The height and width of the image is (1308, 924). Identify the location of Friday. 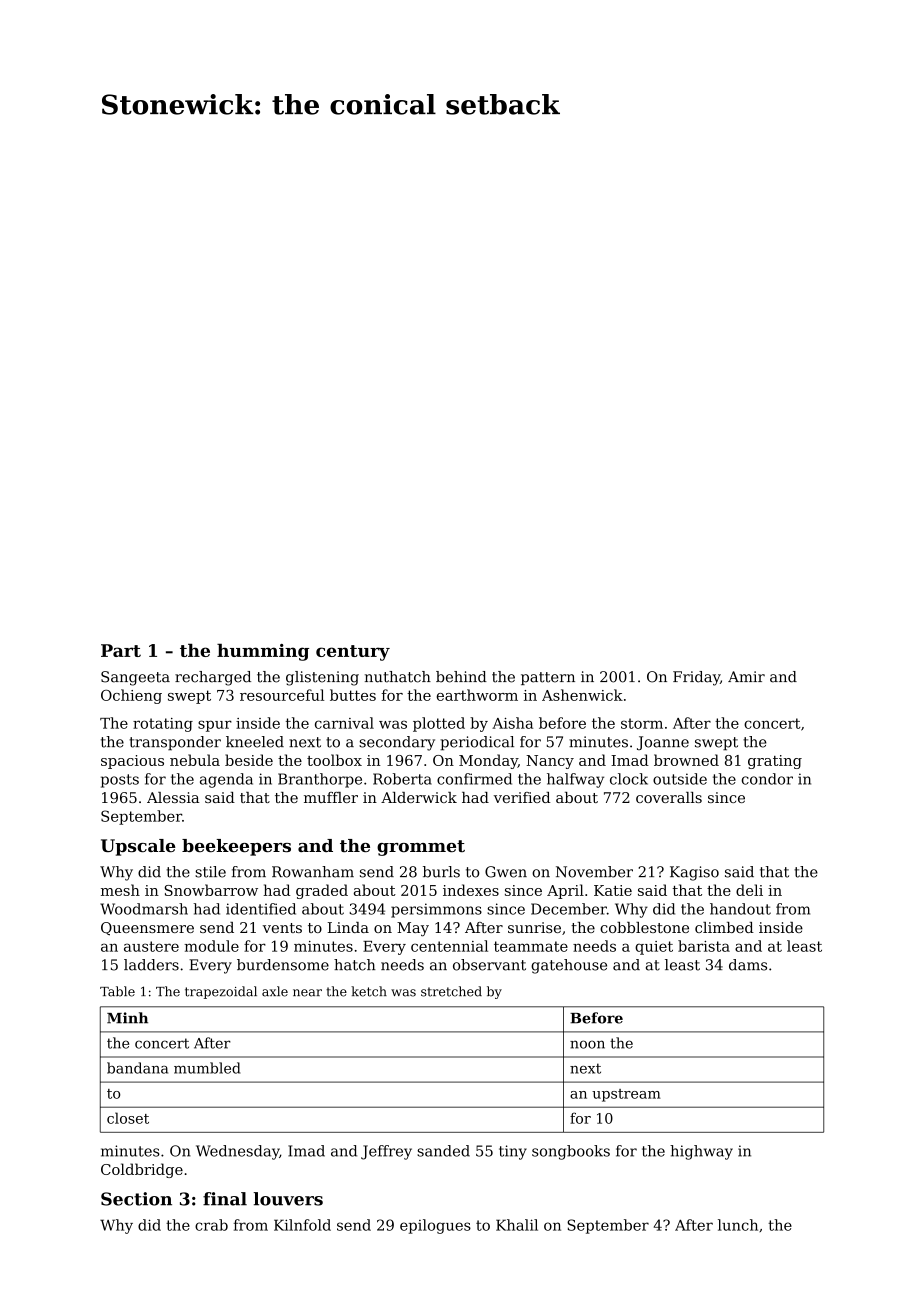
(696, 678).
